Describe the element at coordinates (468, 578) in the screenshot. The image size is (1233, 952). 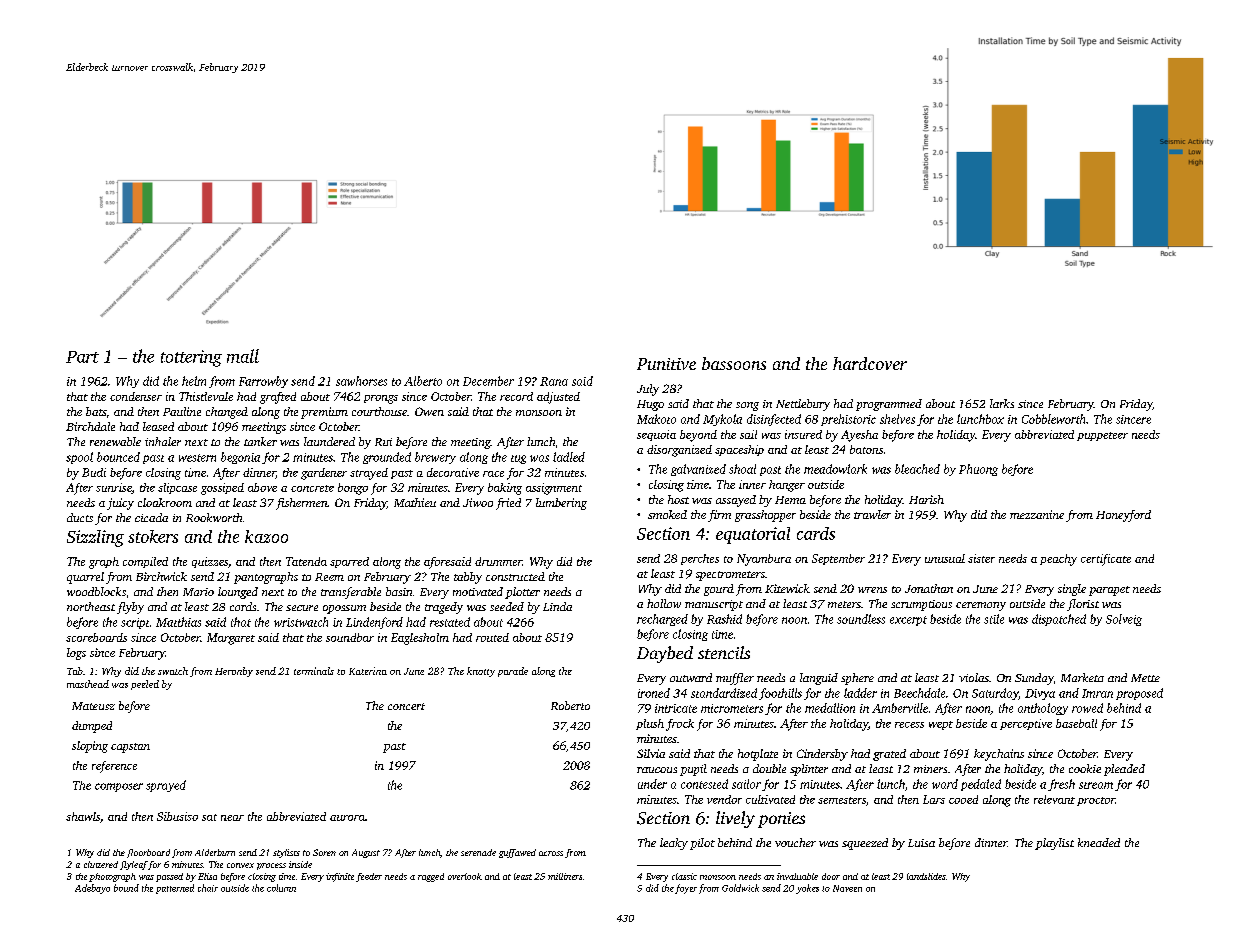
I see `tabby` at that location.
